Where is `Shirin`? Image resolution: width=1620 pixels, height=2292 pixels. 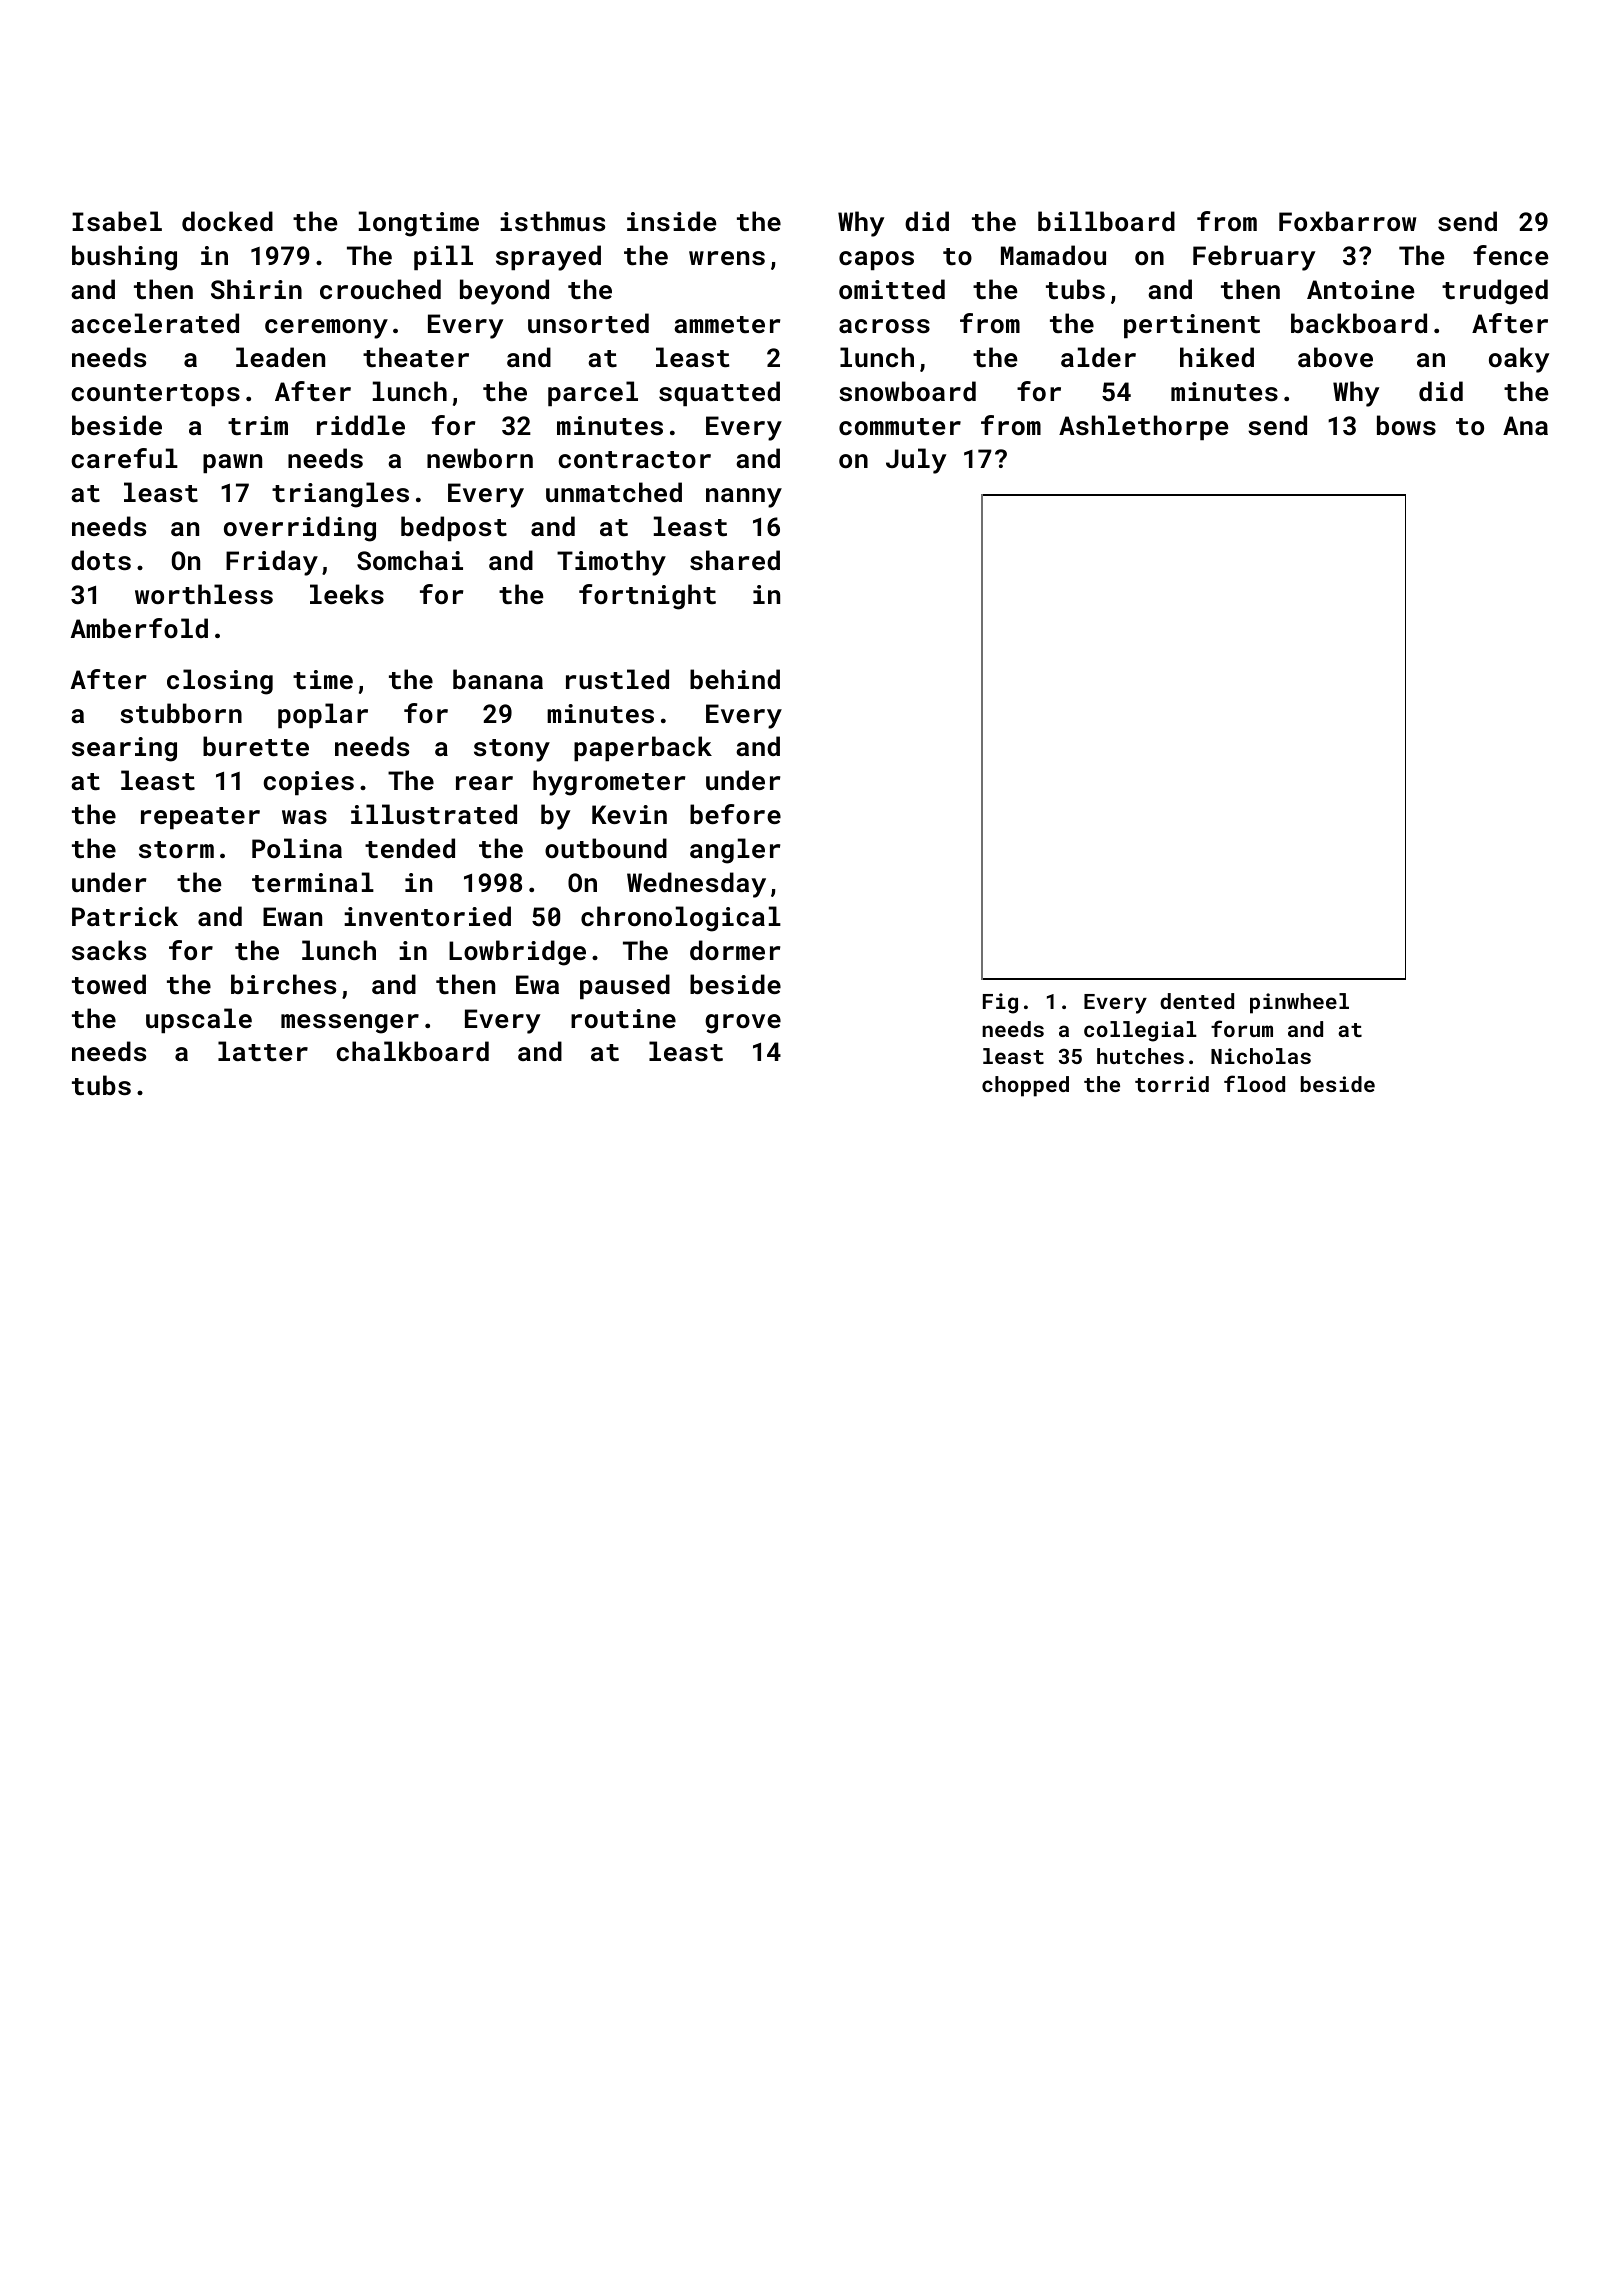 Shirin is located at coordinates (256, 289).
